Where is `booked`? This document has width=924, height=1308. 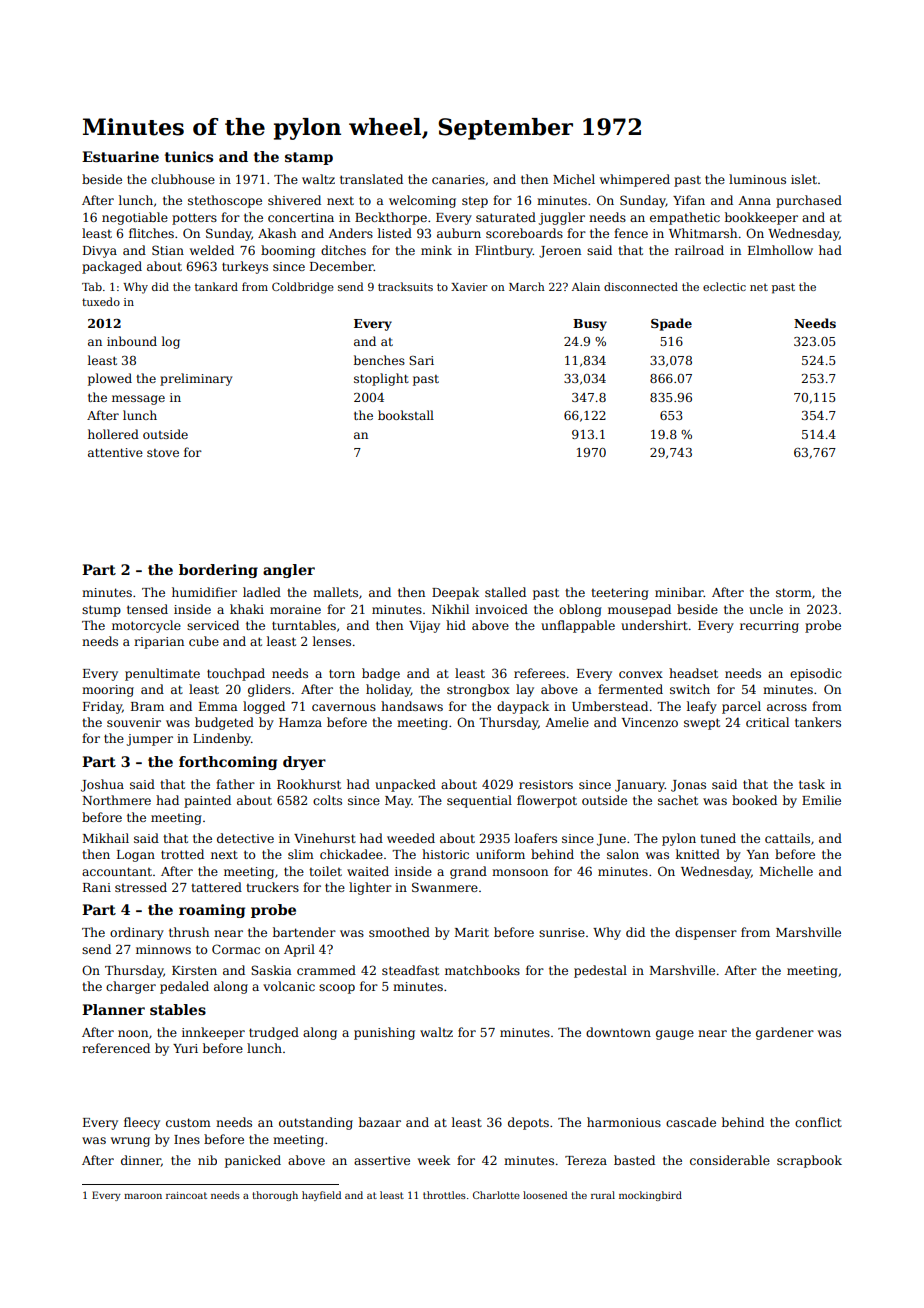 booked is located at coordinates (754, 800).
